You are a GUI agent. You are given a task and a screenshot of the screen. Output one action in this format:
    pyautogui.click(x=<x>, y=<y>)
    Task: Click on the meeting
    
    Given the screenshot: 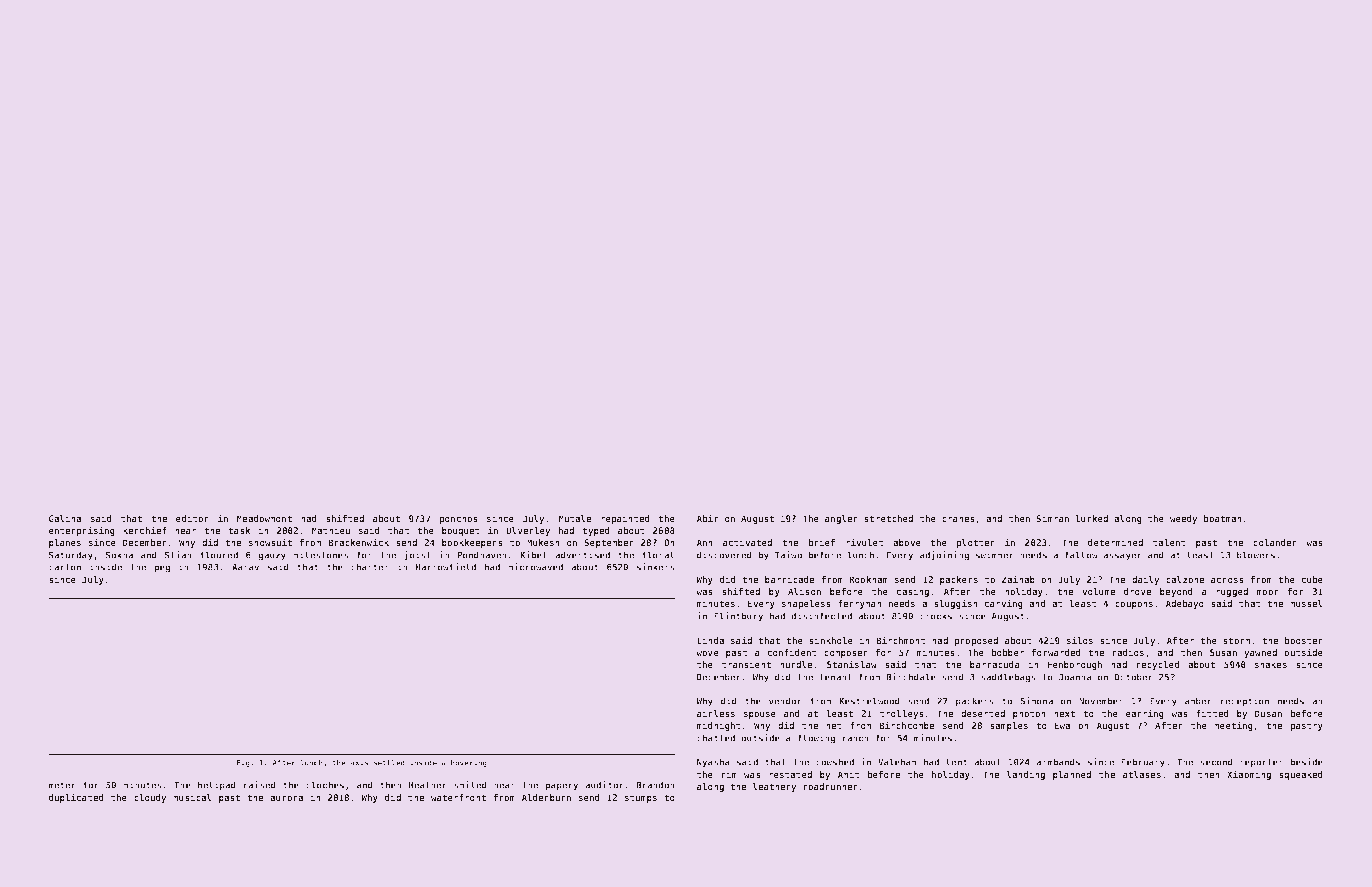 What is the action you would take?
    pyautogui.click(x=1233, y=726)
